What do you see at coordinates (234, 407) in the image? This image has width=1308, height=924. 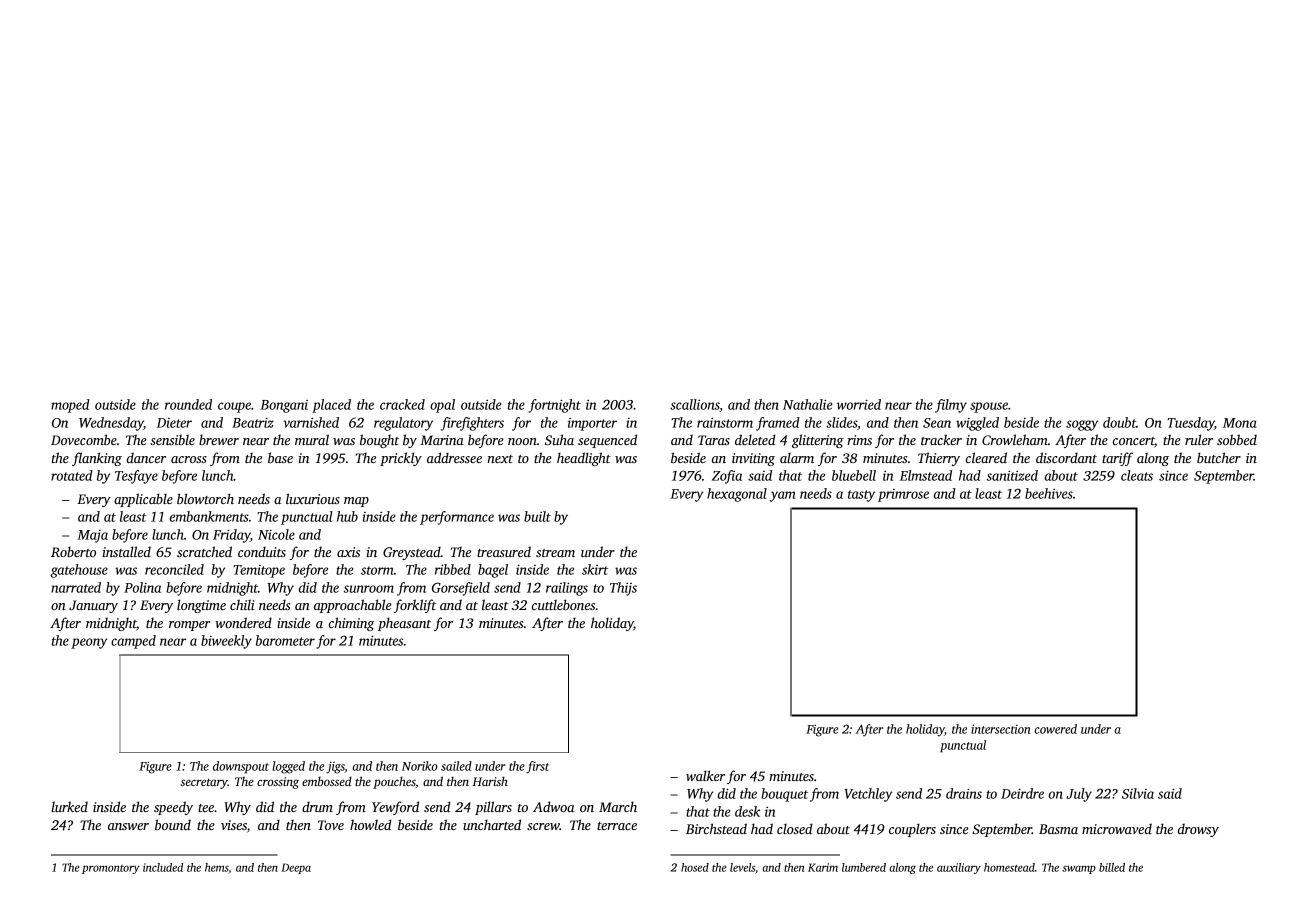 I see `coupe` at bounding box center [234, 407].
